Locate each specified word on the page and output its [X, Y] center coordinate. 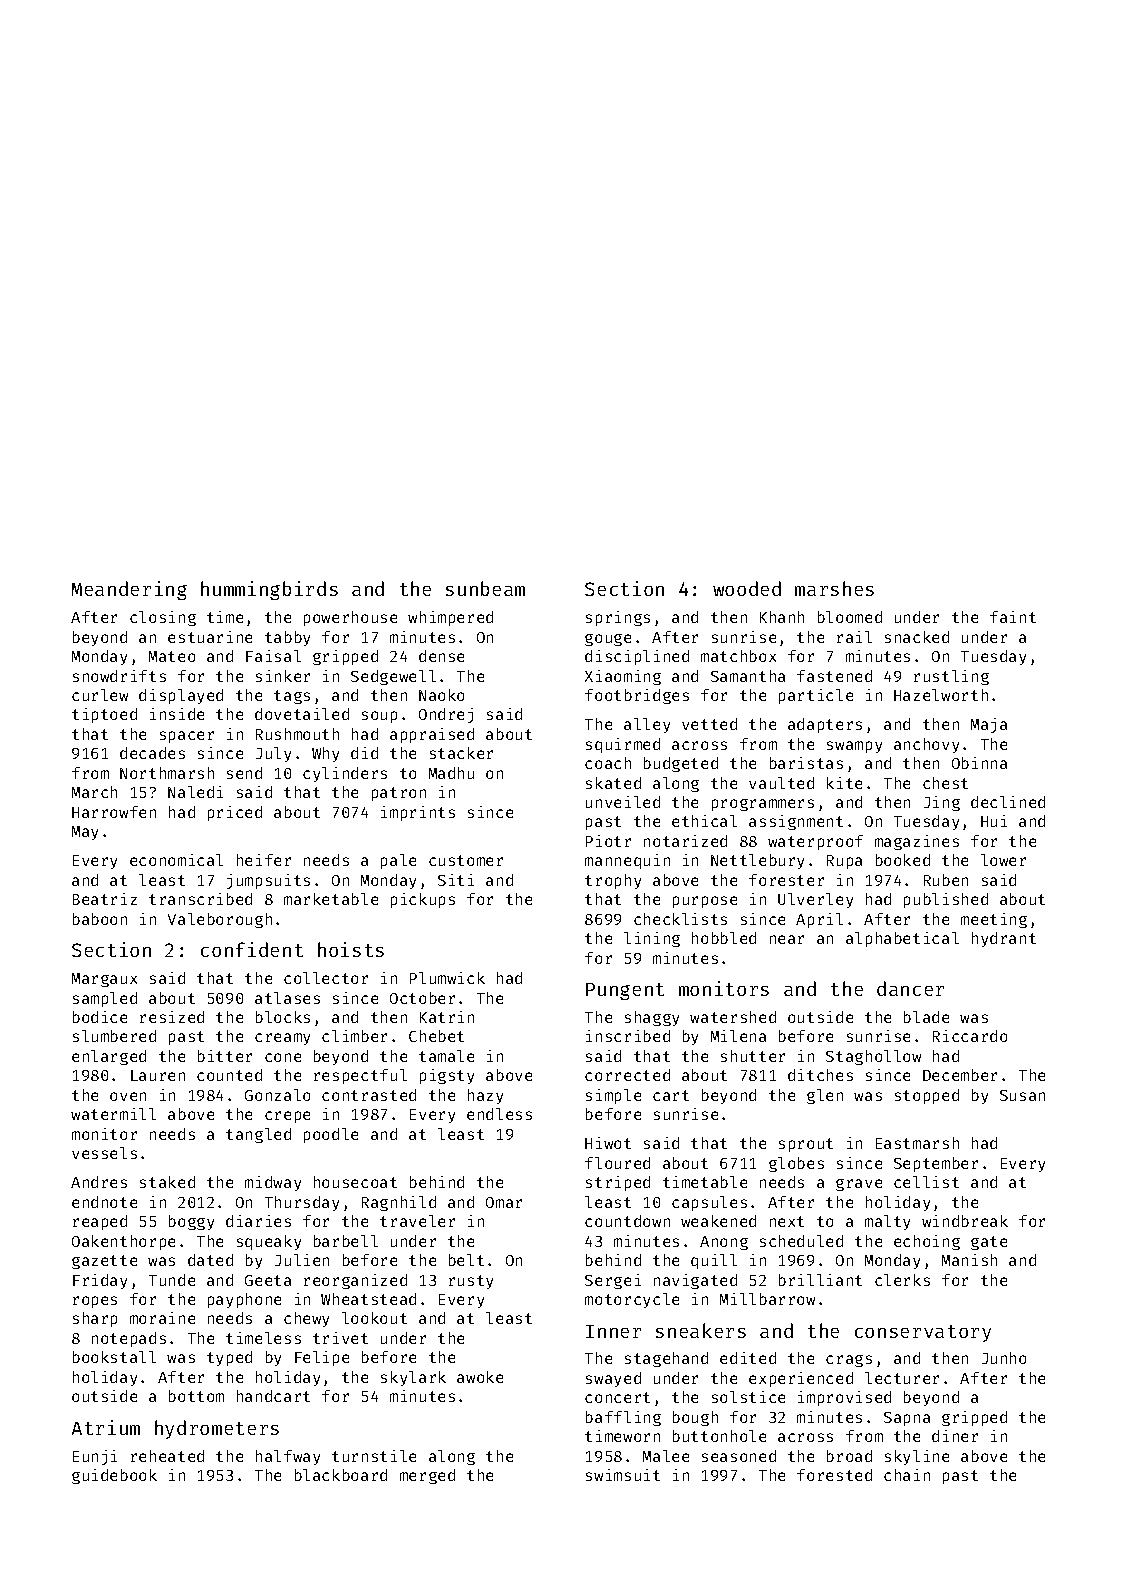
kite [844, 783]
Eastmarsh [917, 1143]
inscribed [628, 1036]
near [787, 939]
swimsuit [623, 1475]
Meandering [129, 590]
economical [176, 860]
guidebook [114, 1476]
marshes [834, 588]
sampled [105, 999]
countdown [627, 1221]
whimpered [450, 618]
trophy [613, 881]
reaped [100, 1222]
